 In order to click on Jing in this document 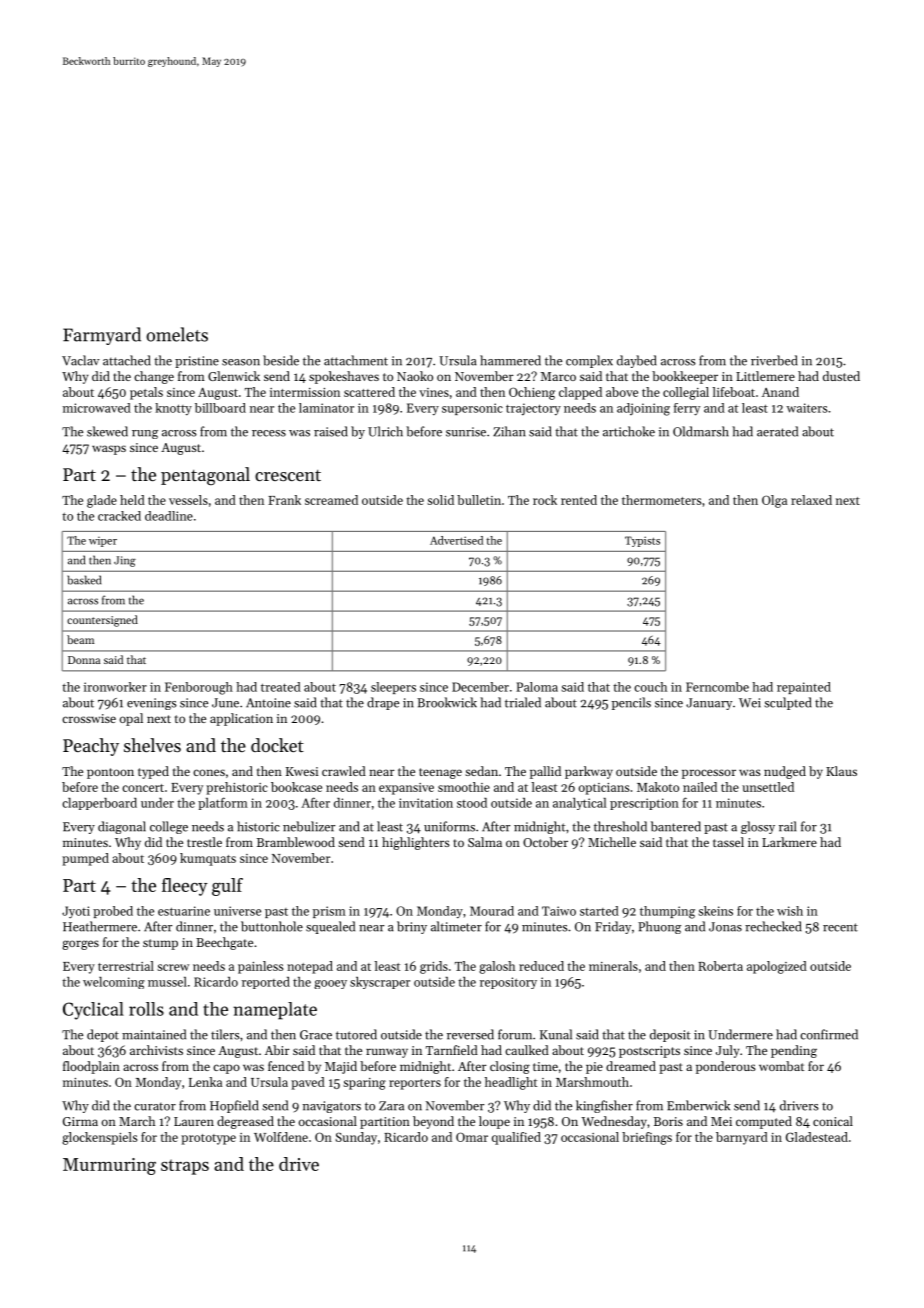, I will do `click(125, 561)`.
